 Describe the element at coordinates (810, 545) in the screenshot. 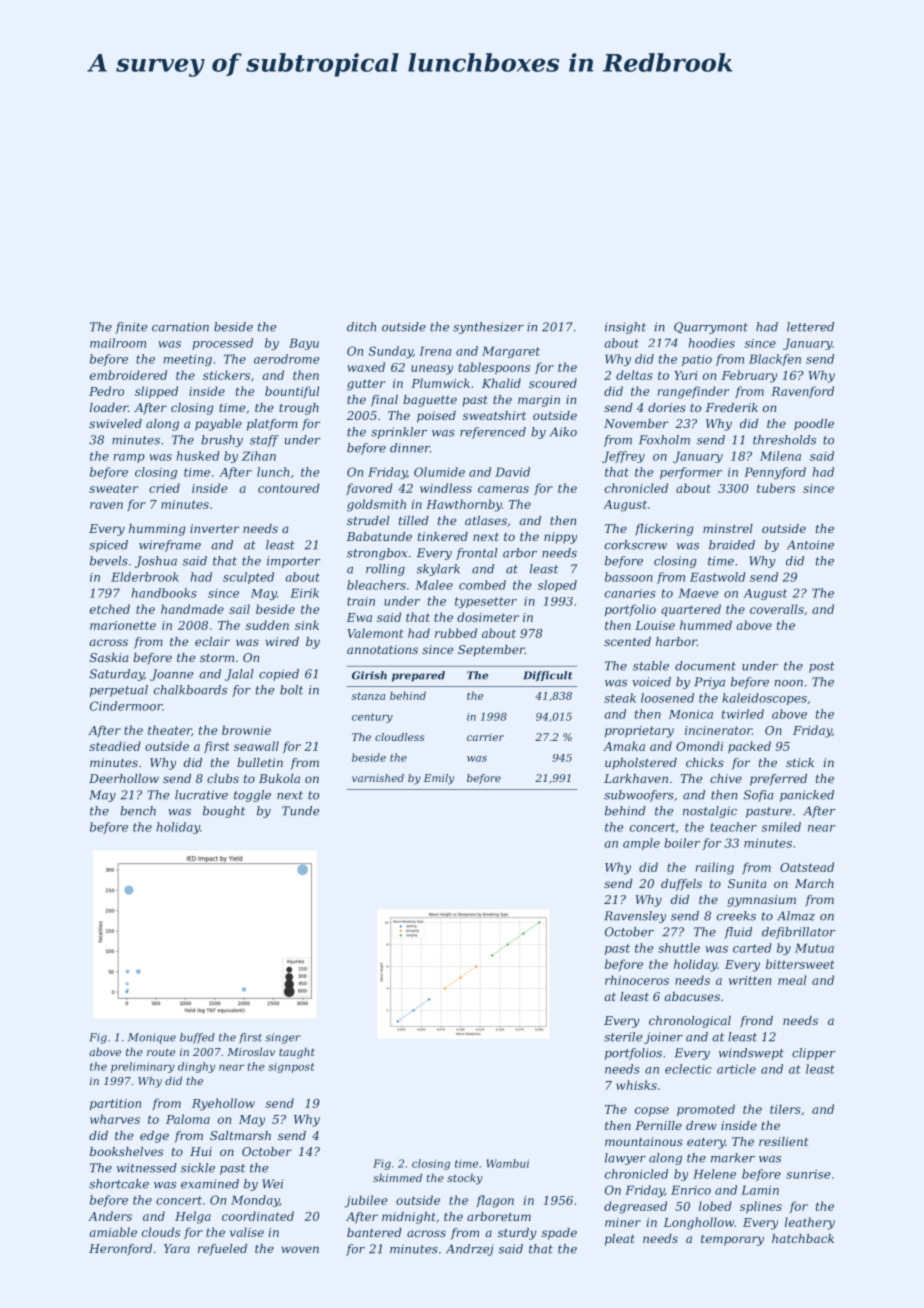

I see `Antoine` at that location.
